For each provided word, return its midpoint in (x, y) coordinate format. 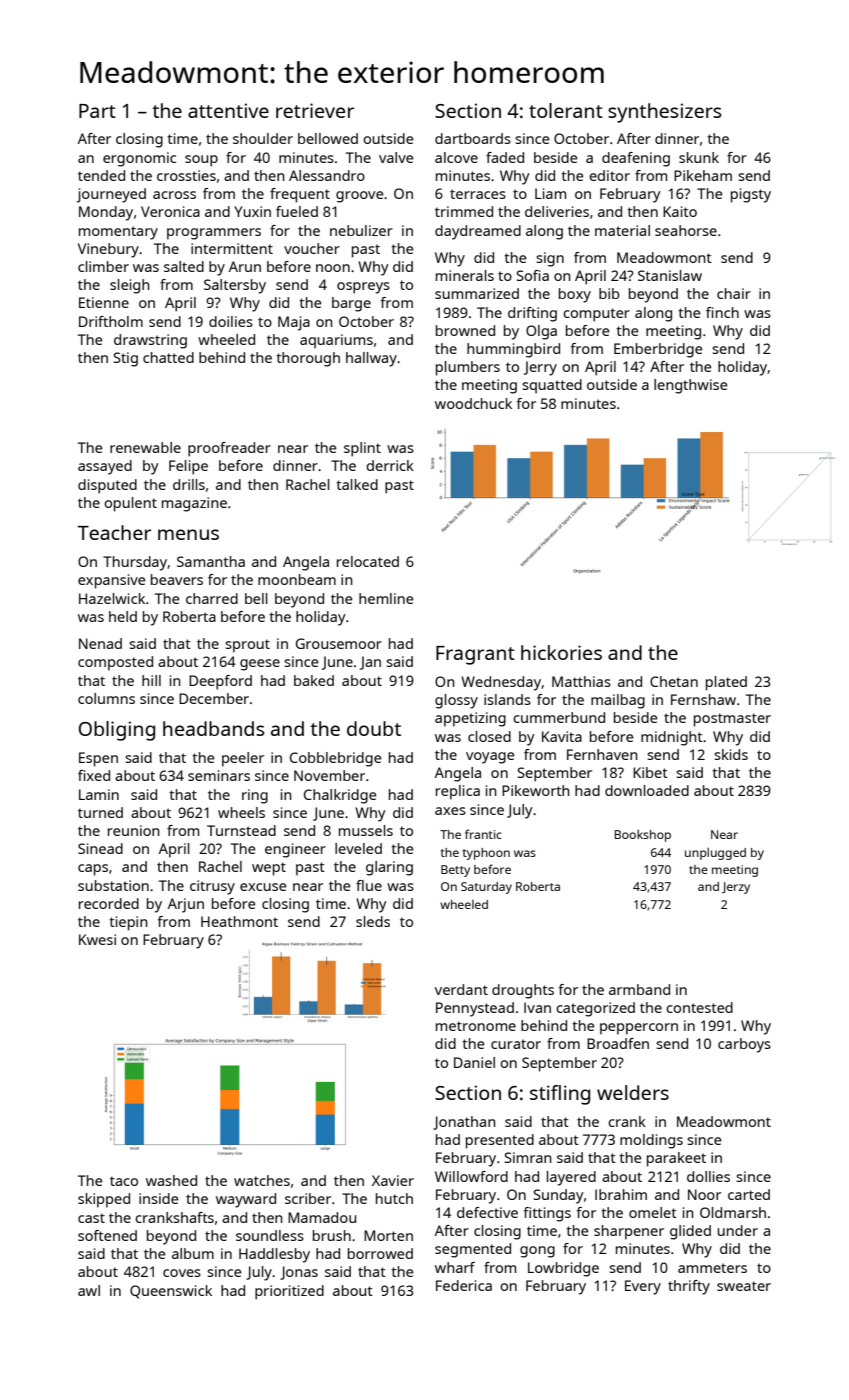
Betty (455, 871)
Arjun (186, 905)
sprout (247, 646)
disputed (107, 486)
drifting (532, 314)
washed (171, 1180)
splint (362, 449)
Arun (245, 266)
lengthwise (690, 386)
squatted (552, 386)
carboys (744, 1045)
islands (507, 699)
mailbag (618, 701)
